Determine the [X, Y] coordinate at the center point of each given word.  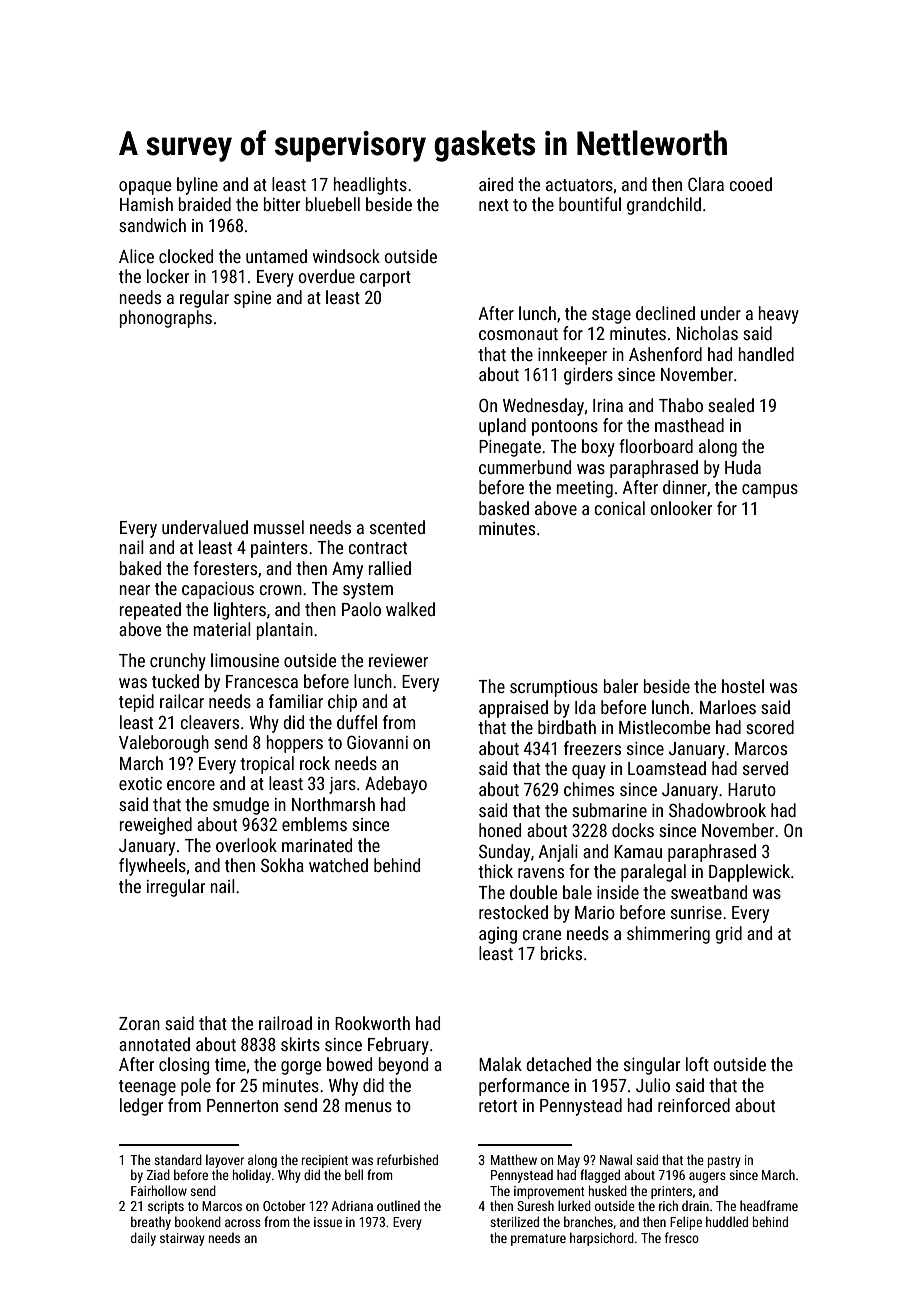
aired [496, 184]
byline [197, 186]
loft [697, 1064]
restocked [513, 912]
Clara [706, 184]
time [230, 1064]
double [533, 892]
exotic [140, 783]
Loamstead [667, 768]
